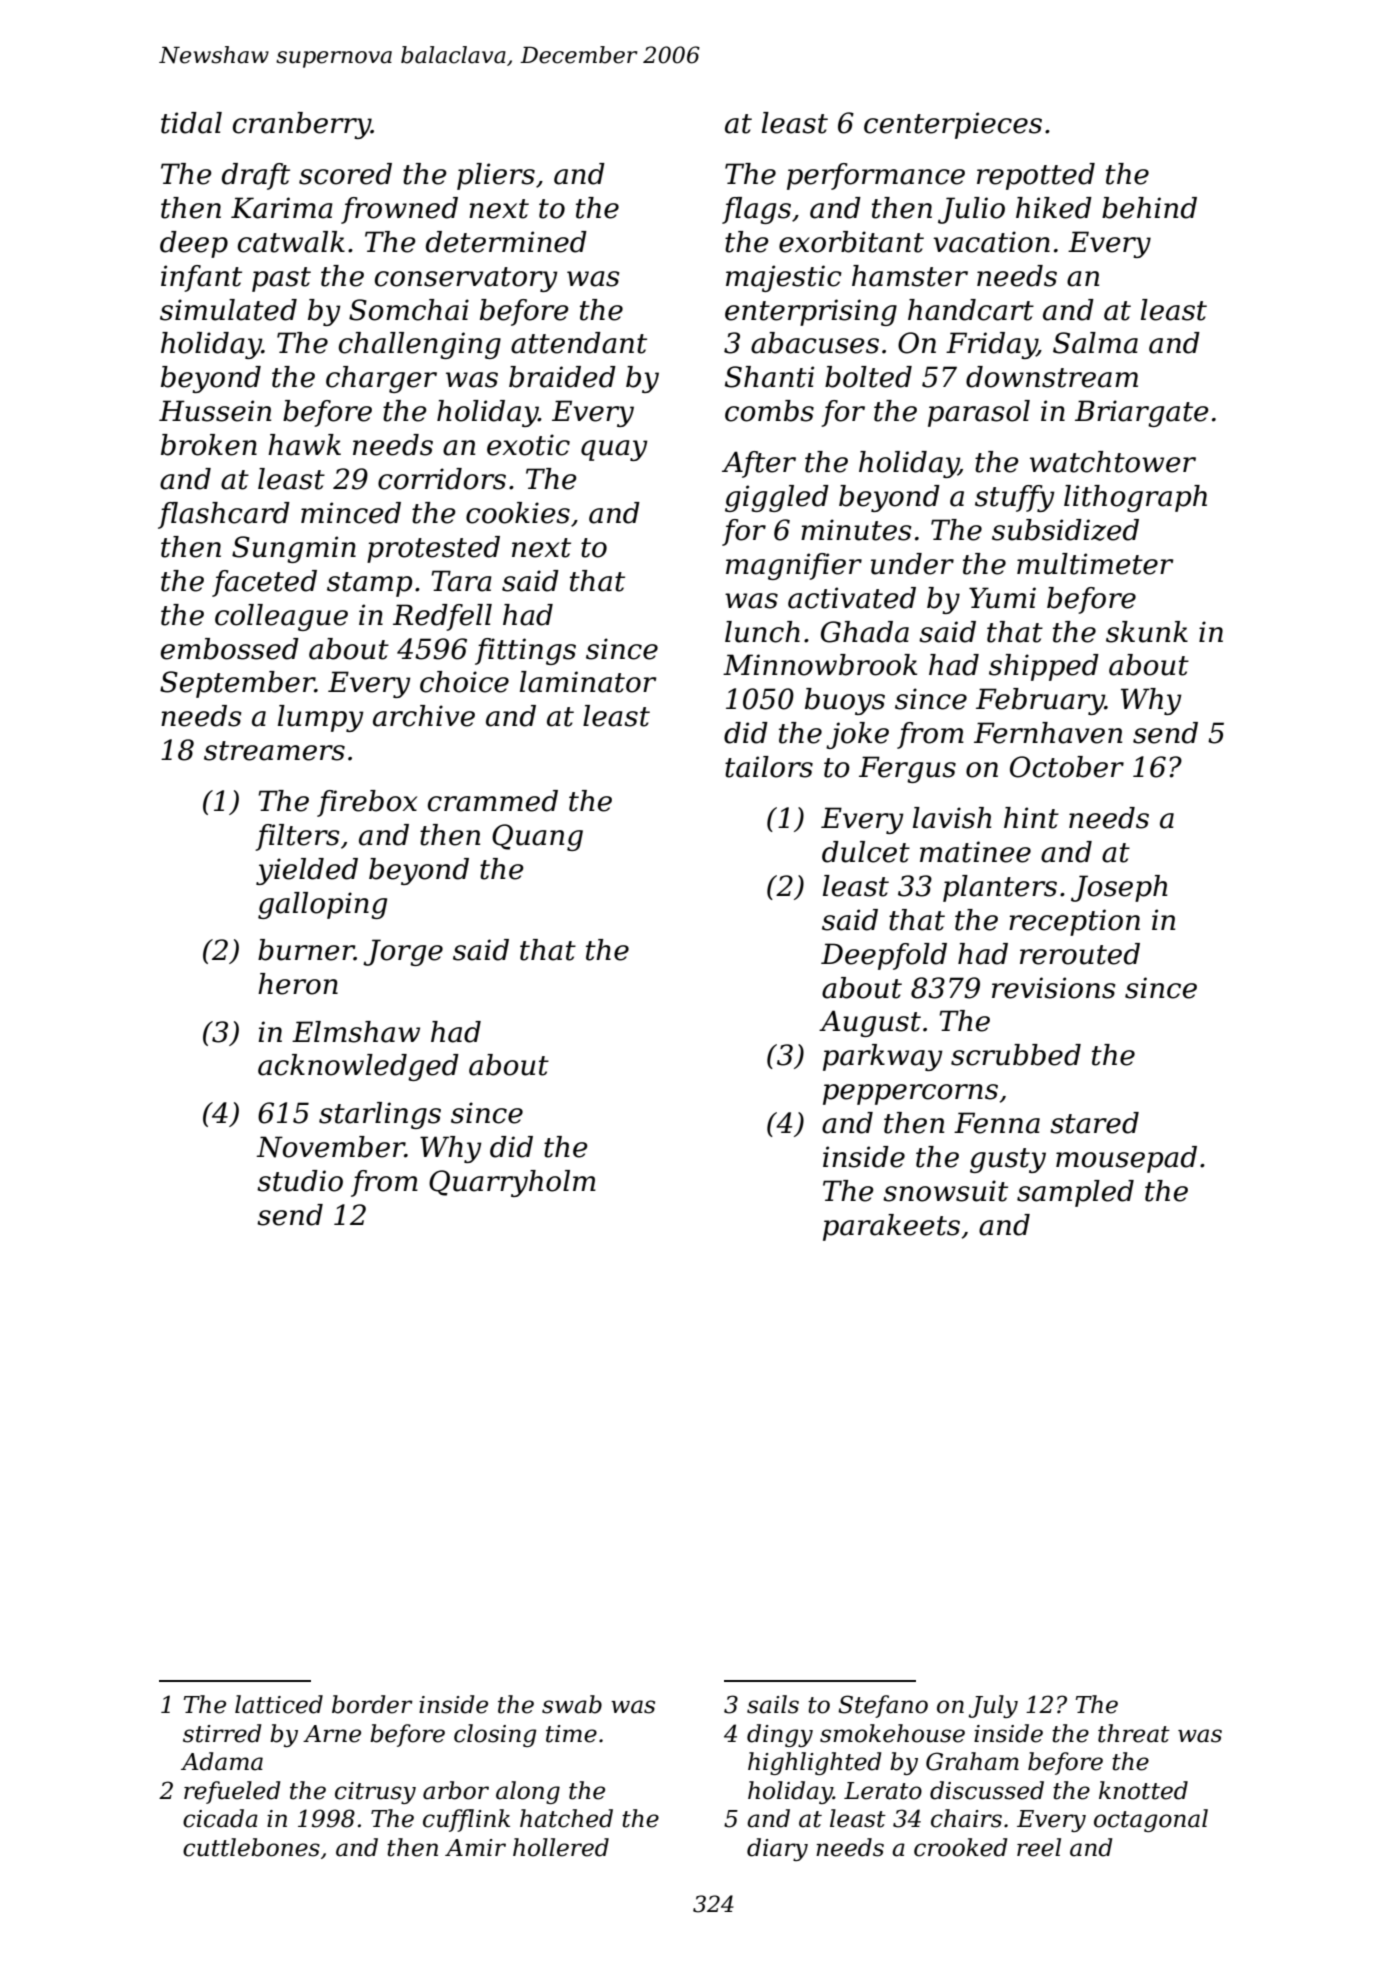 The width and height of the page is (1386, 1969). Describe the element at coordinates (232, 1792) in the page. I see `refueled` at that location.
